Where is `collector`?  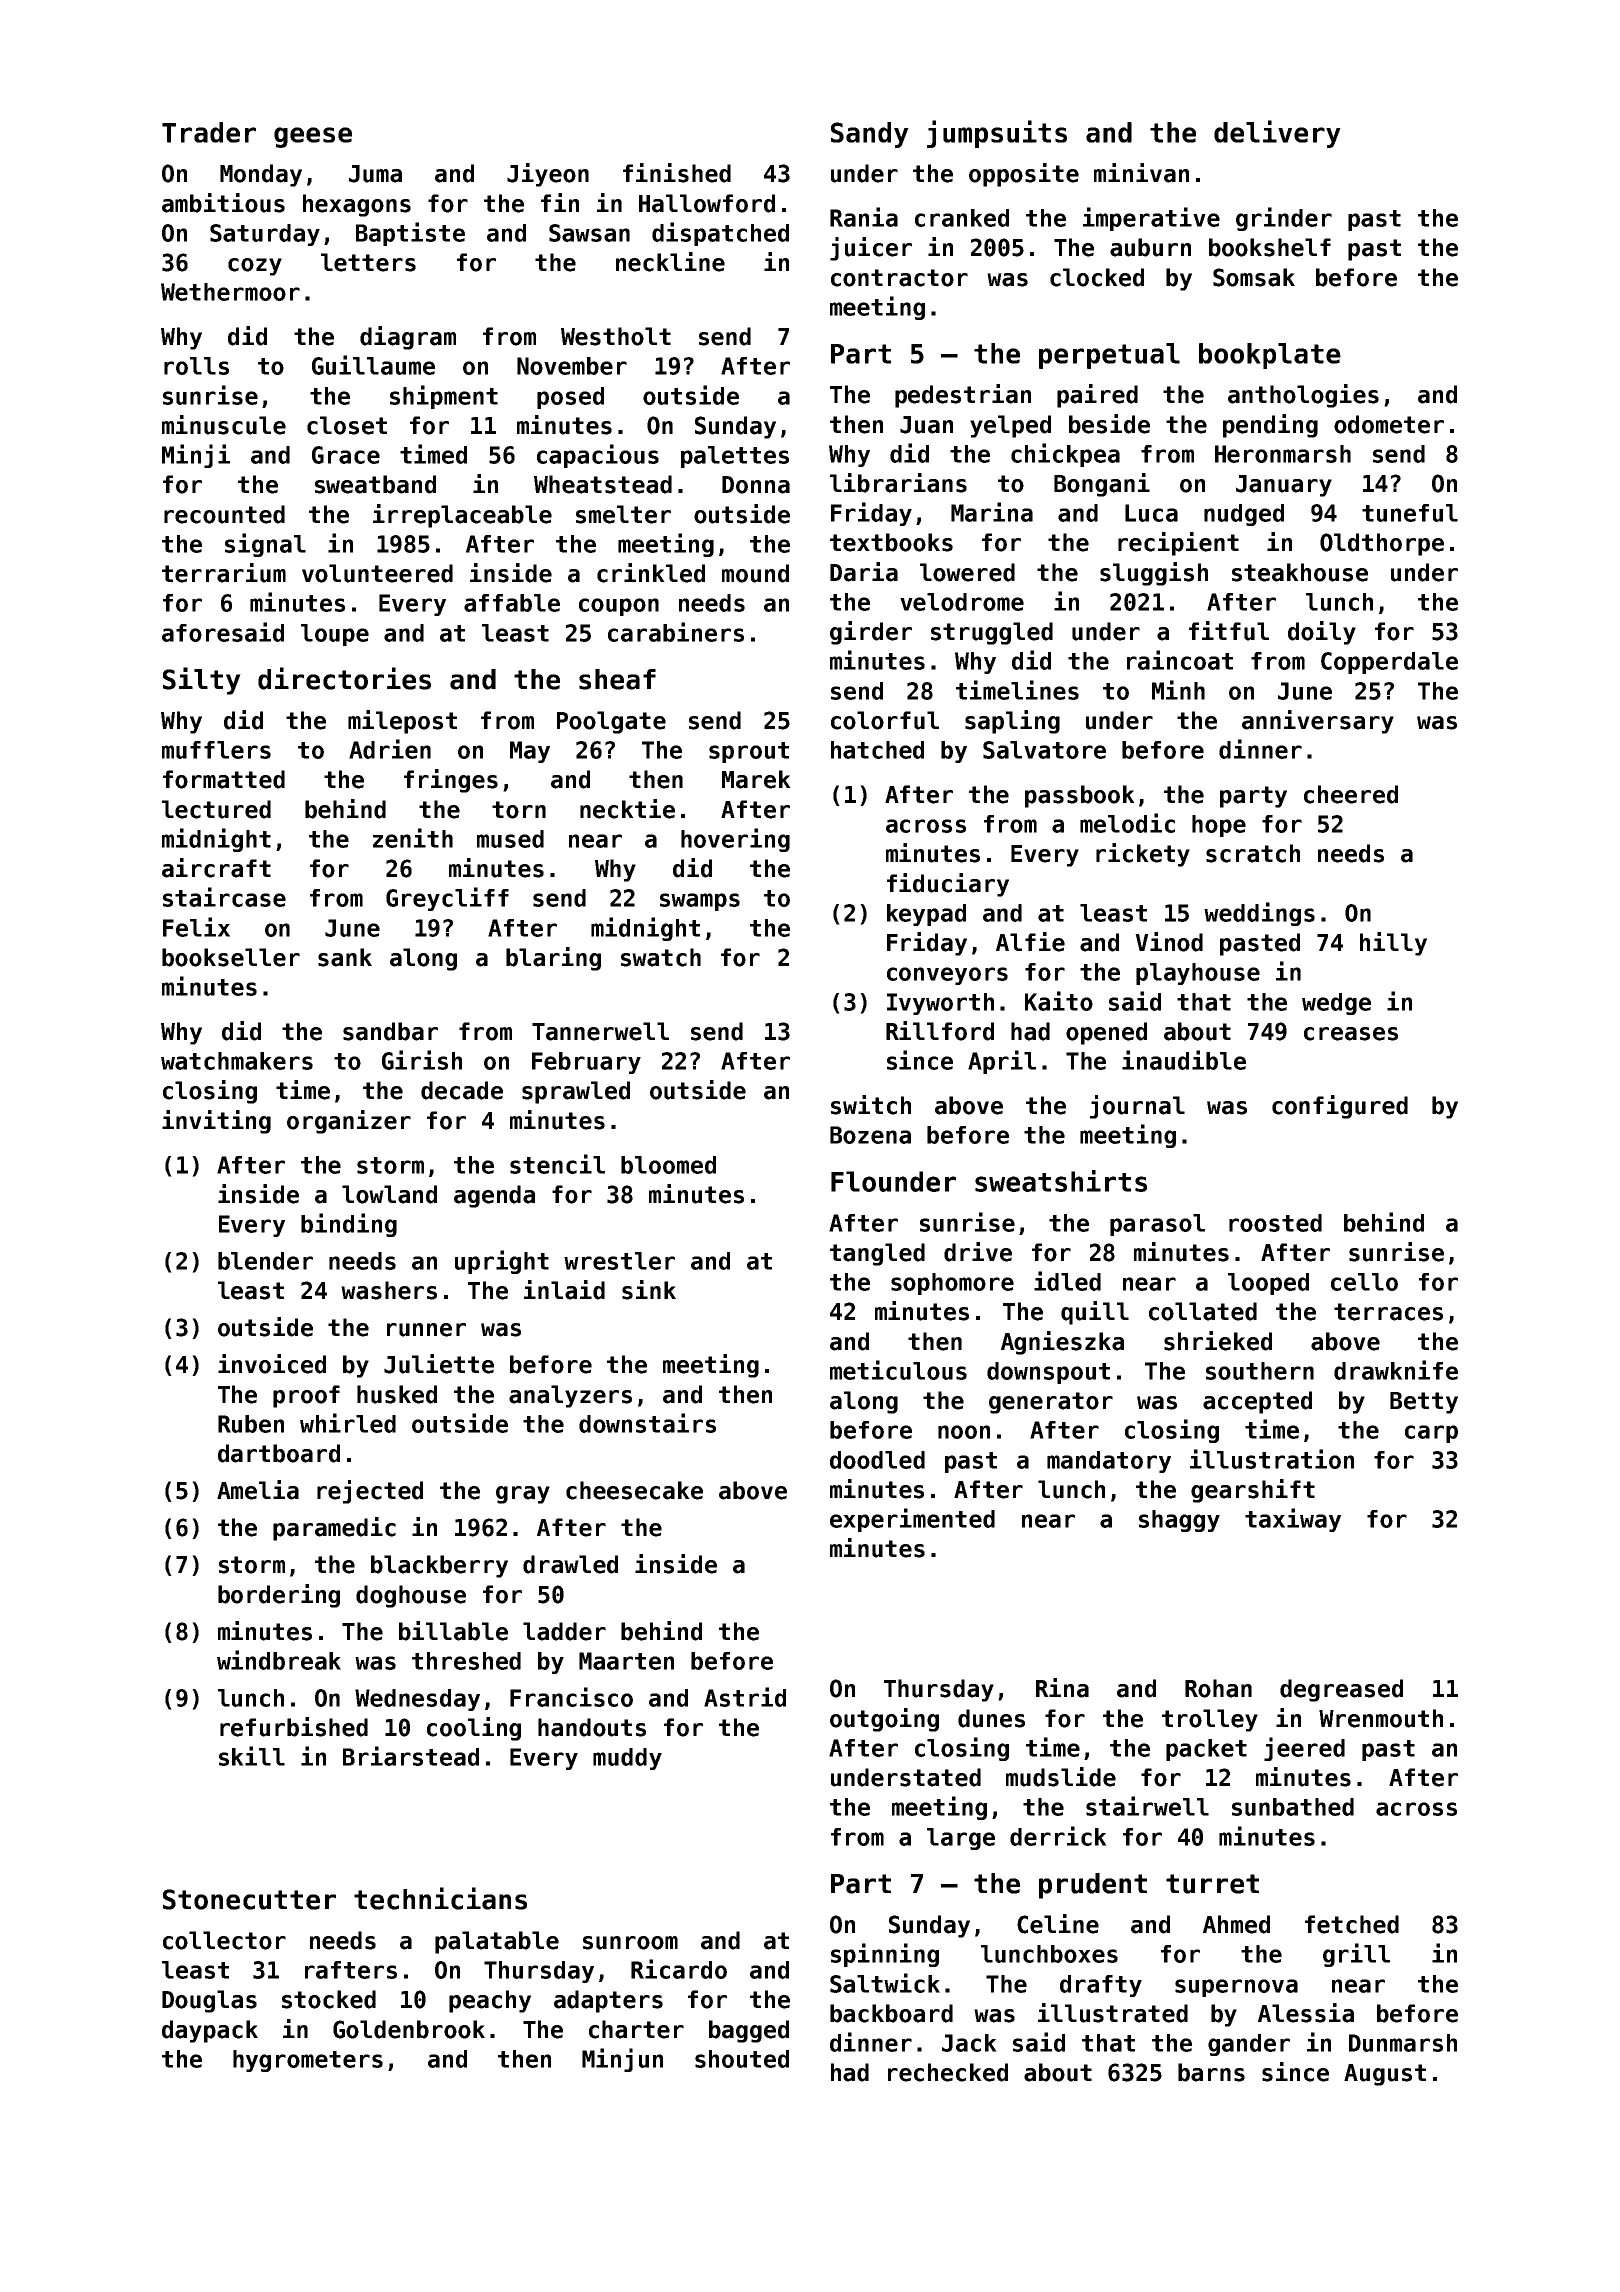 collector is located at coordinates (224, 1940).
